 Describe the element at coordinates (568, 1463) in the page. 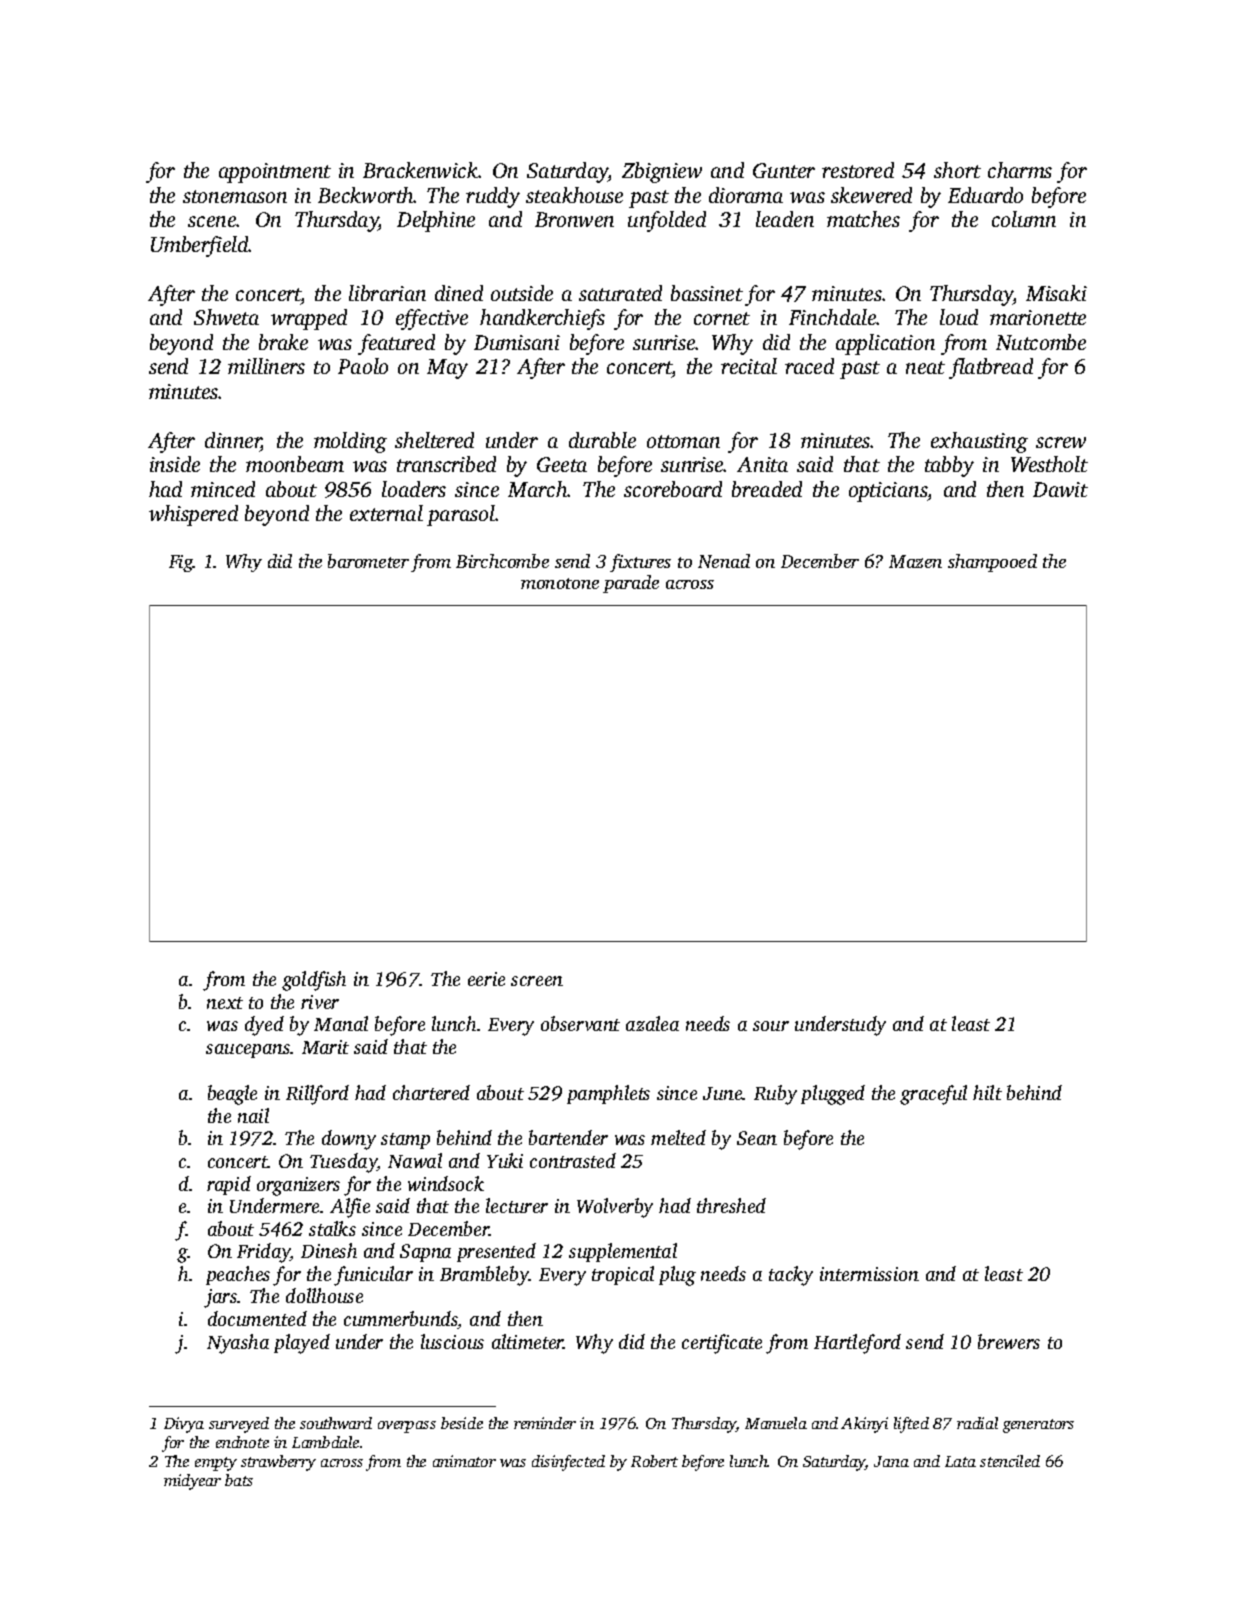

I see `disinfected` at that location.
